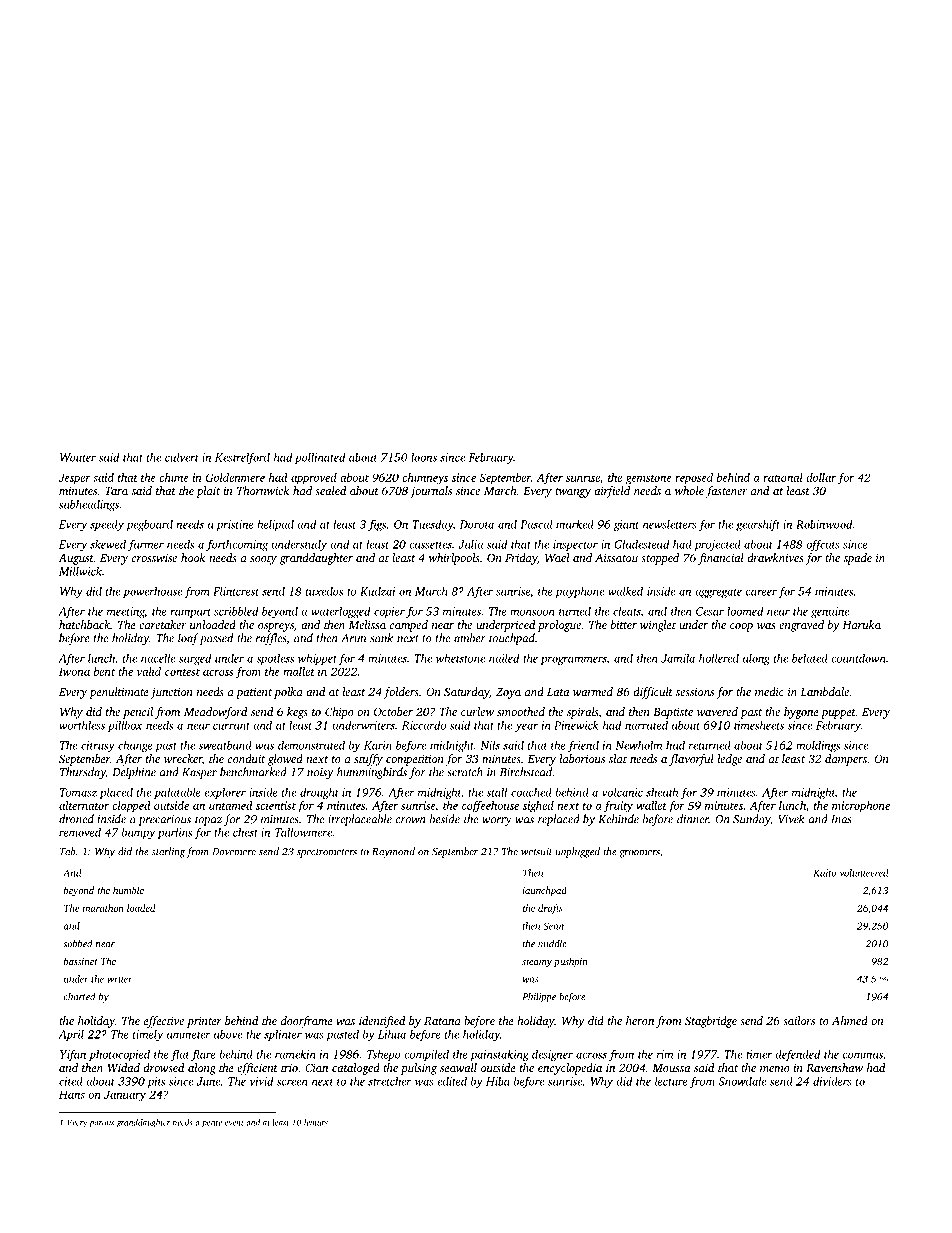  What do you see at coordinates (148, 1035) in the screenshot?
I see `timely` at bounding box center [148, 1035].
